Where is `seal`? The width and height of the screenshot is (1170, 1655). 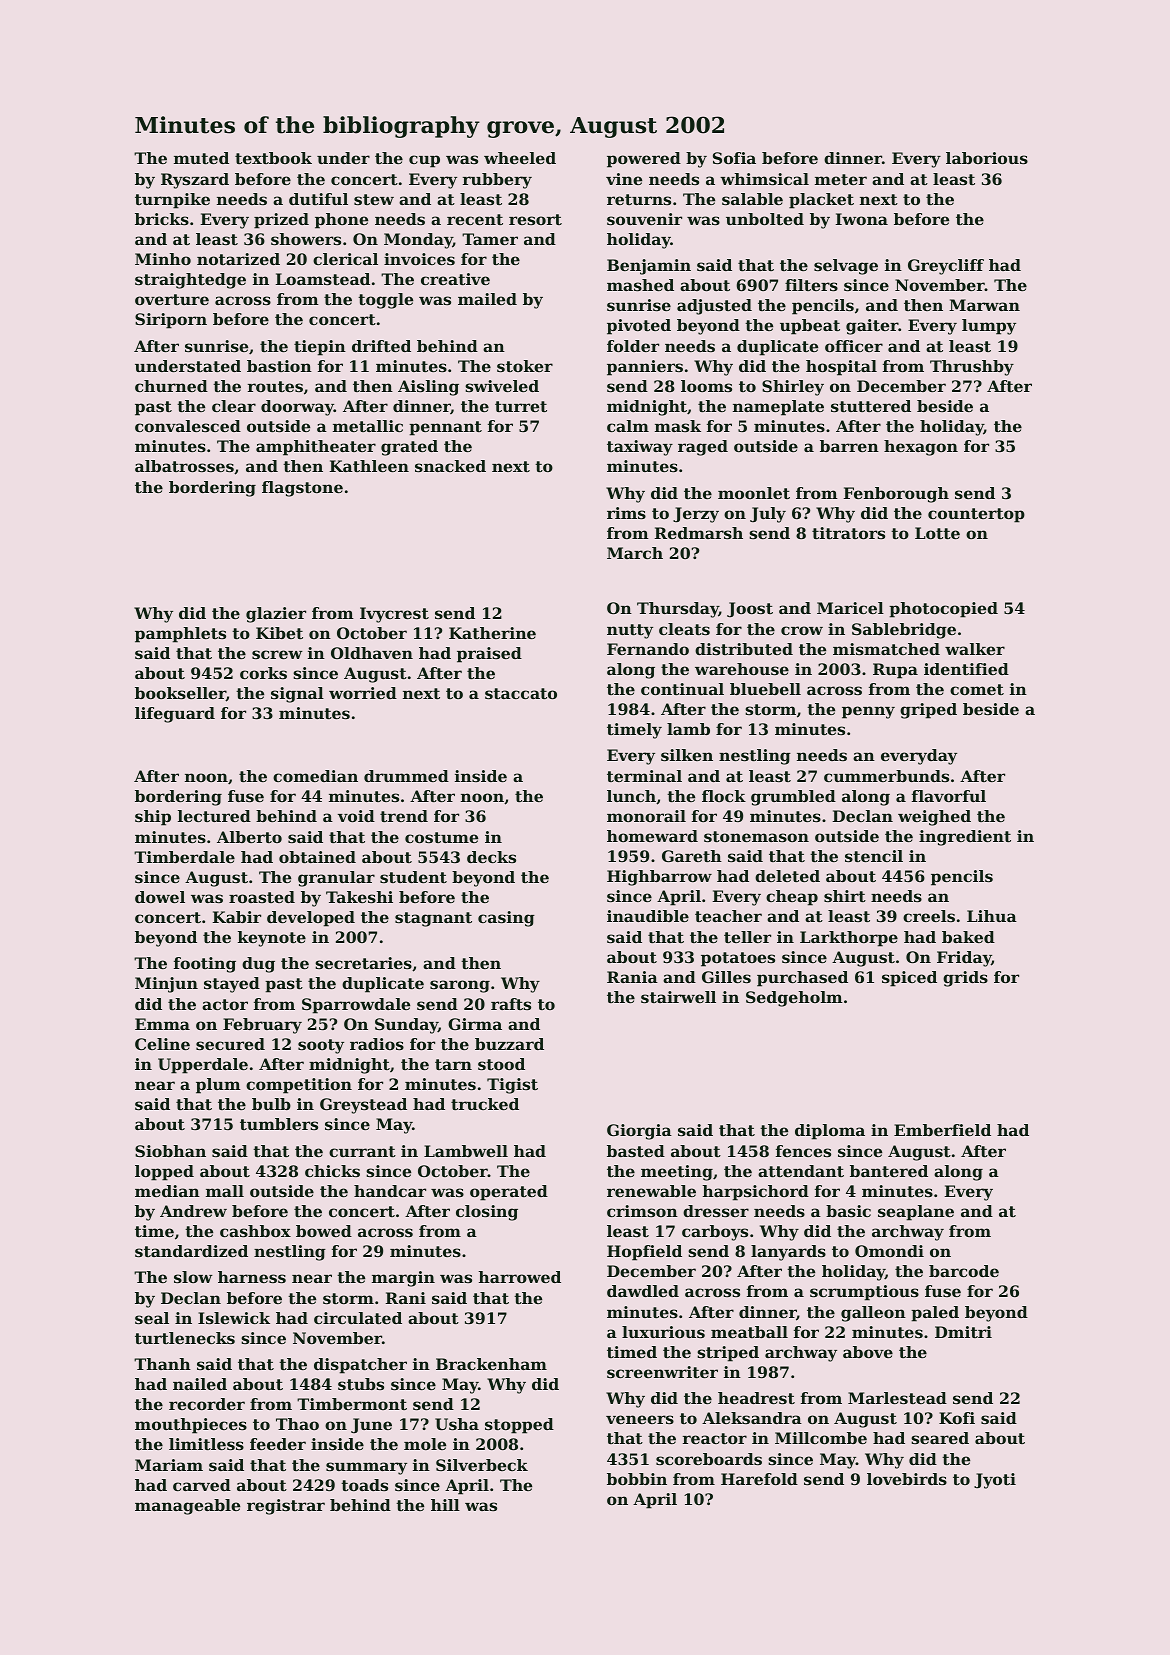
seal is located at coordinates (152, 1318).
